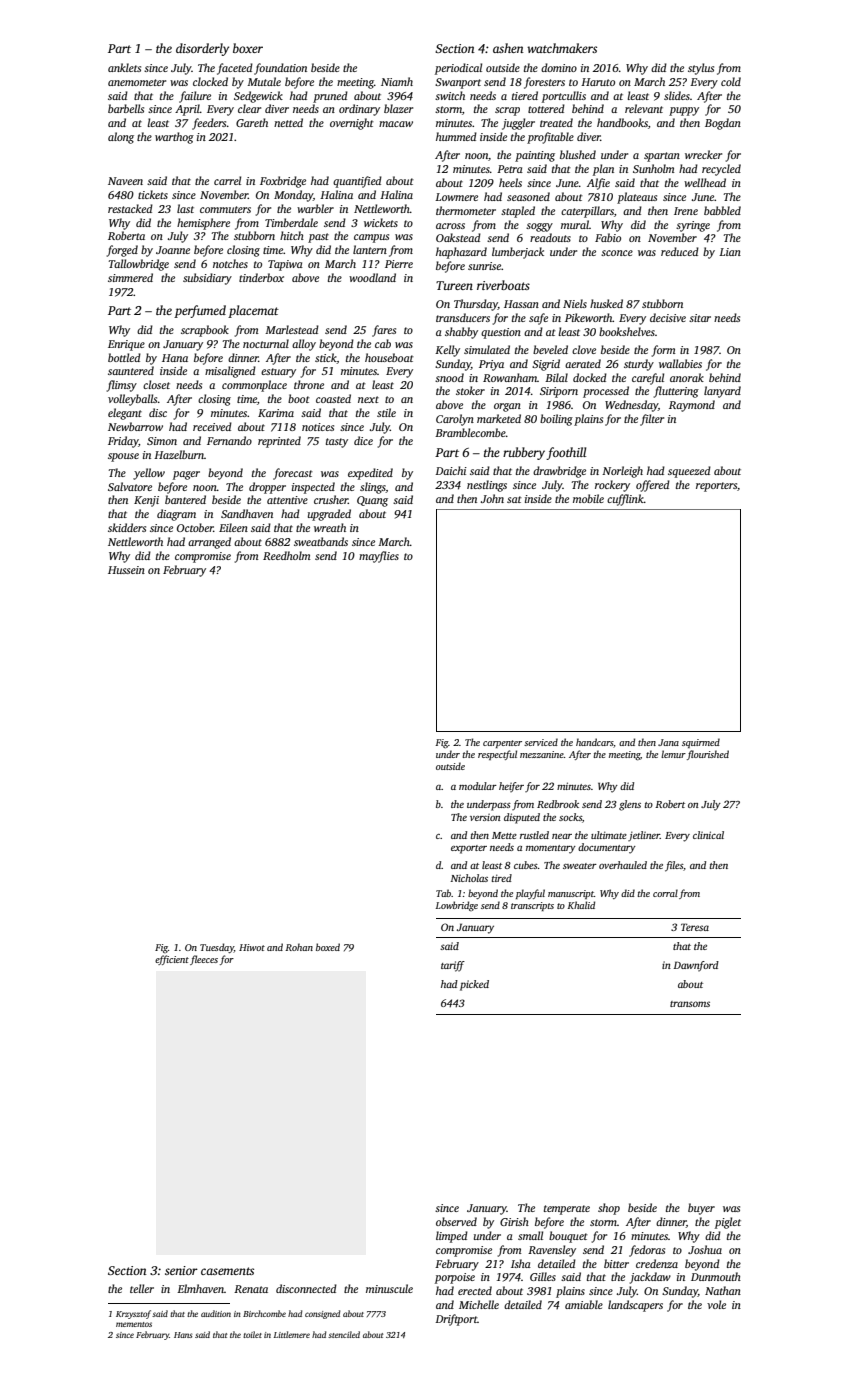  I want to click on anklets, so click(124, 67).
